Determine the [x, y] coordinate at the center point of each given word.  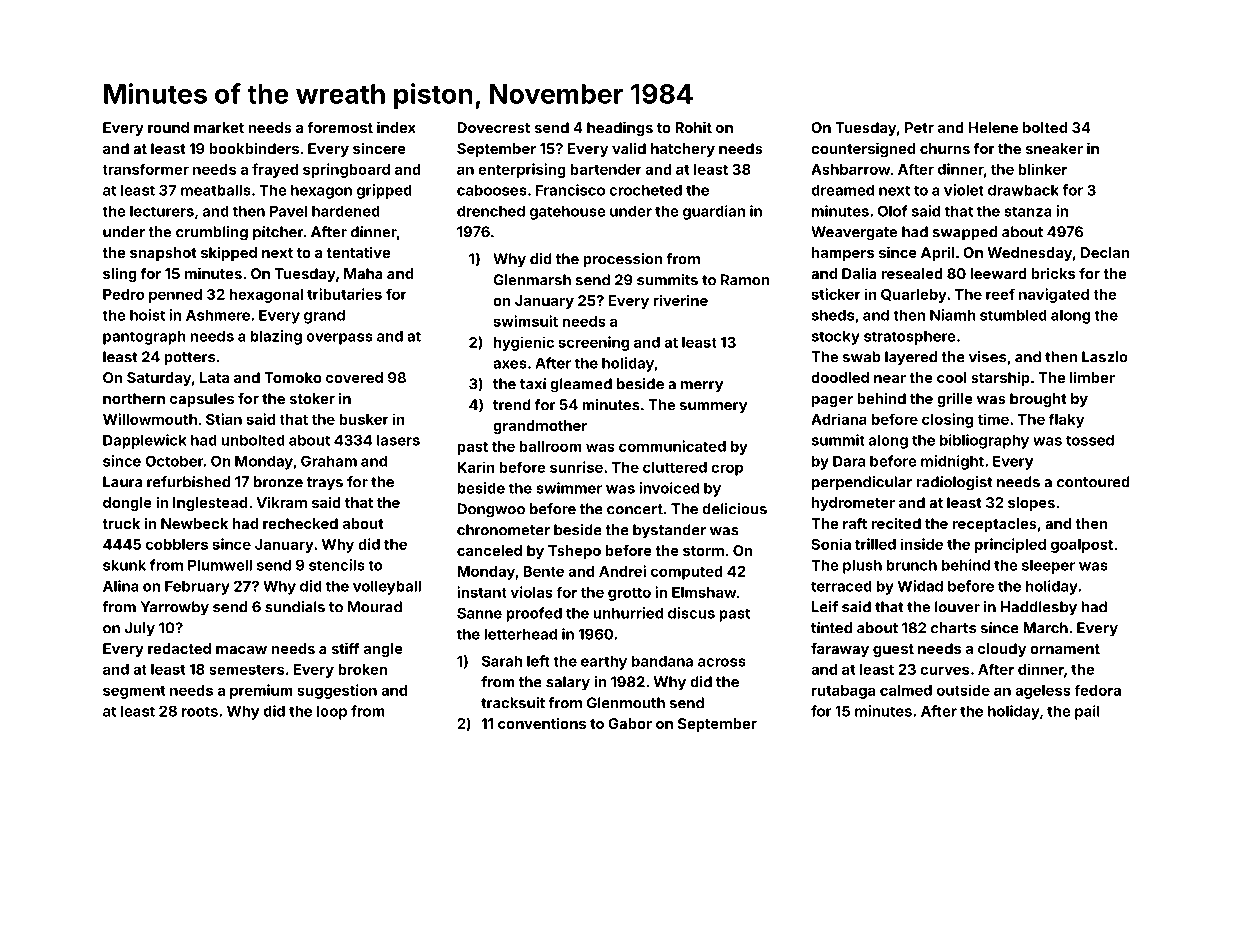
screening [594, 343]
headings [620, 128]
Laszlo [1105, 357]
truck [121, 523]
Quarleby [914, 296]
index [396, 127]
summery [713, 408]
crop [727, 470]
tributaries [344, 294]
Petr [919, 127]
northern [134, 398]
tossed [1090, 440]
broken [362, 669]
